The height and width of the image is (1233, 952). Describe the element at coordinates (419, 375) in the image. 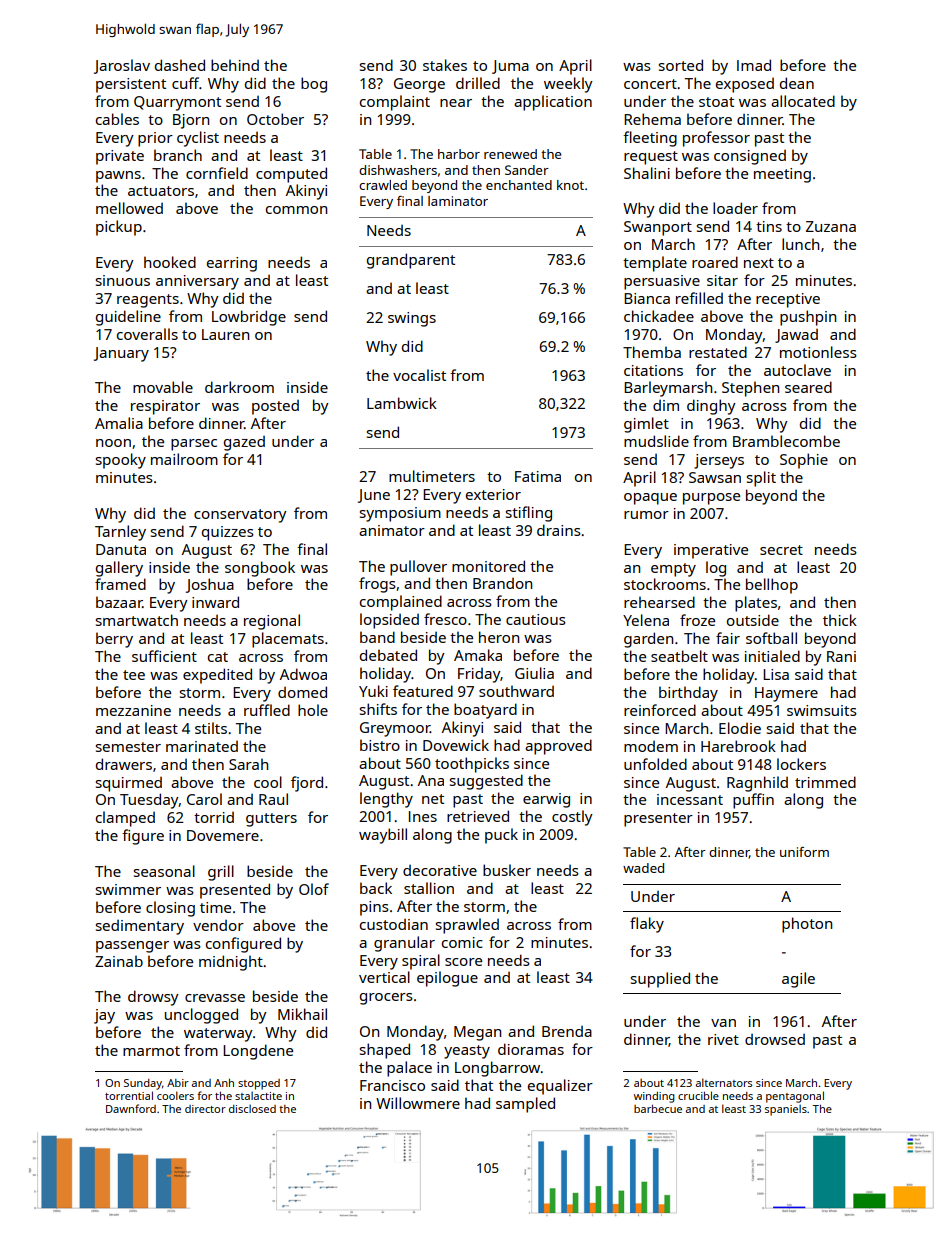

I see `vocalist` at that location.
